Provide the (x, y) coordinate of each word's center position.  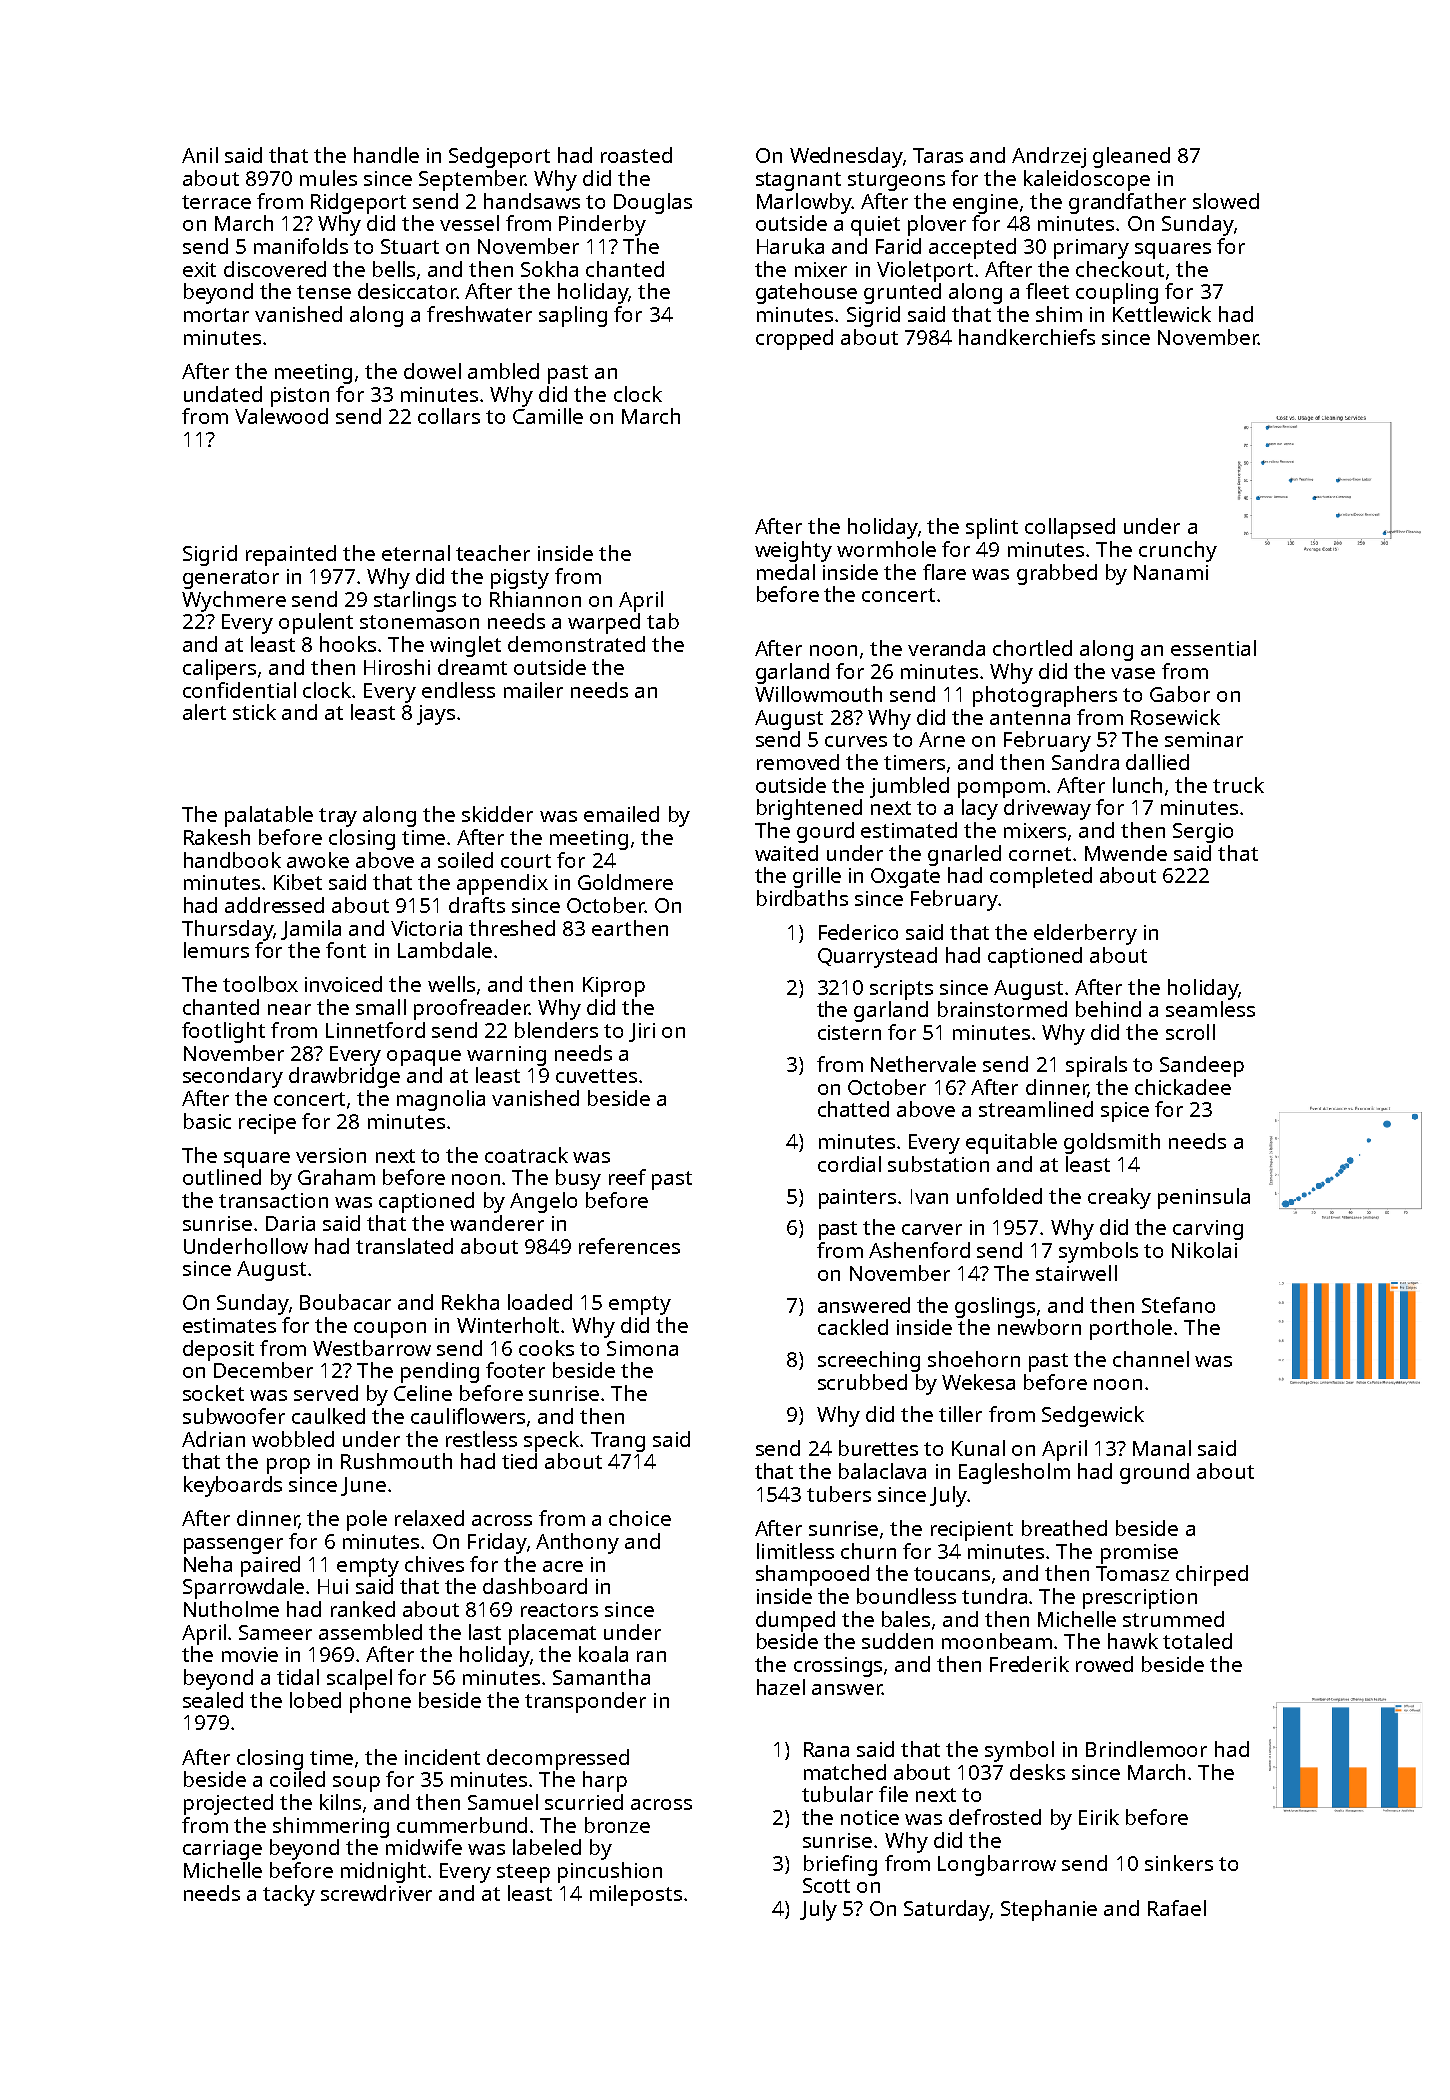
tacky (289, 1895)
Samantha (601, 1677)
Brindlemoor (1146, 1749)
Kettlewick (1162, 314)
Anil (200, 155)
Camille (548, 416)
